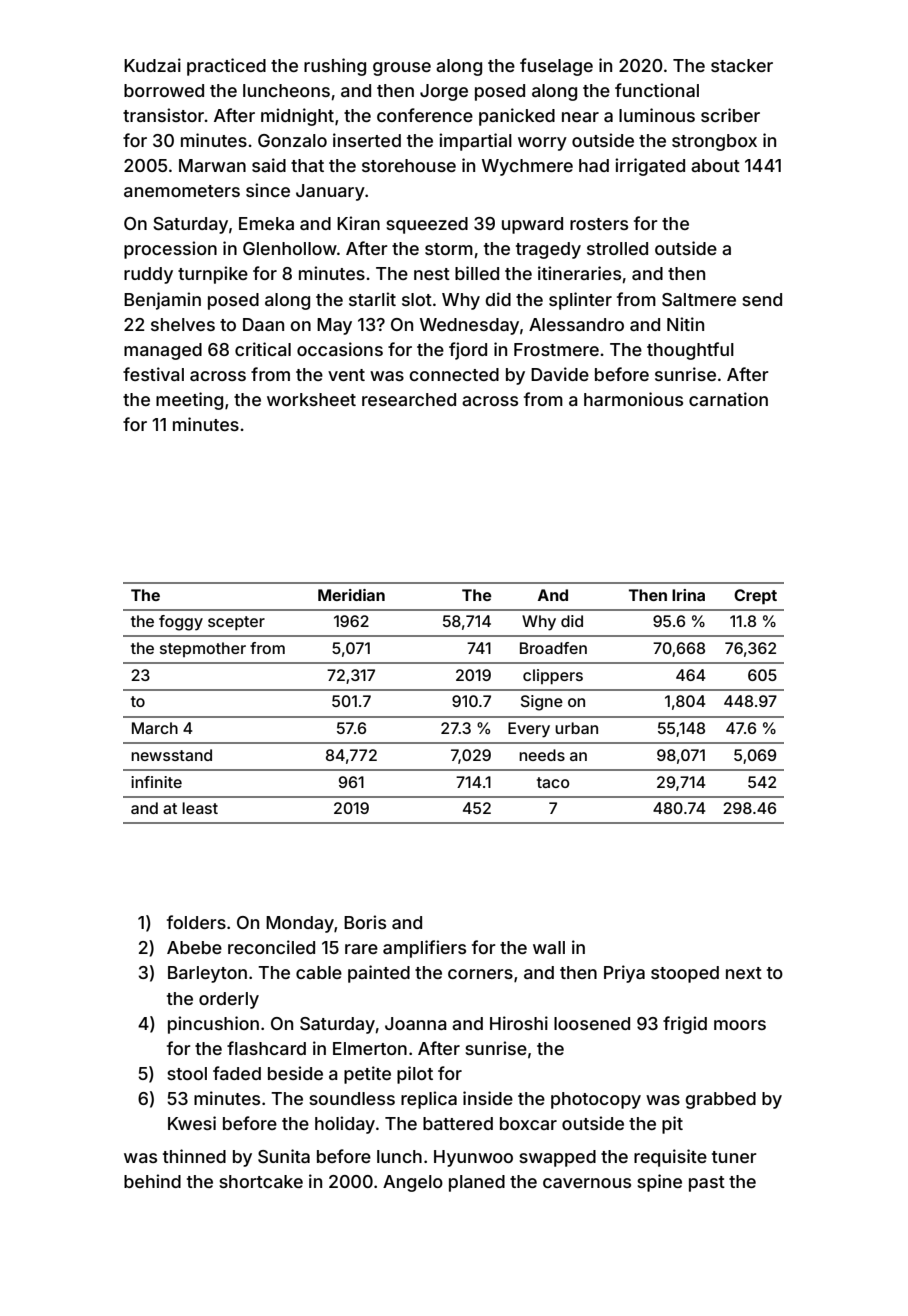 The width and height of the screenshot is (908, 1316). Describe the element at coordinates (650, 167) in the screenshot. I see `irrigated` at that location.
